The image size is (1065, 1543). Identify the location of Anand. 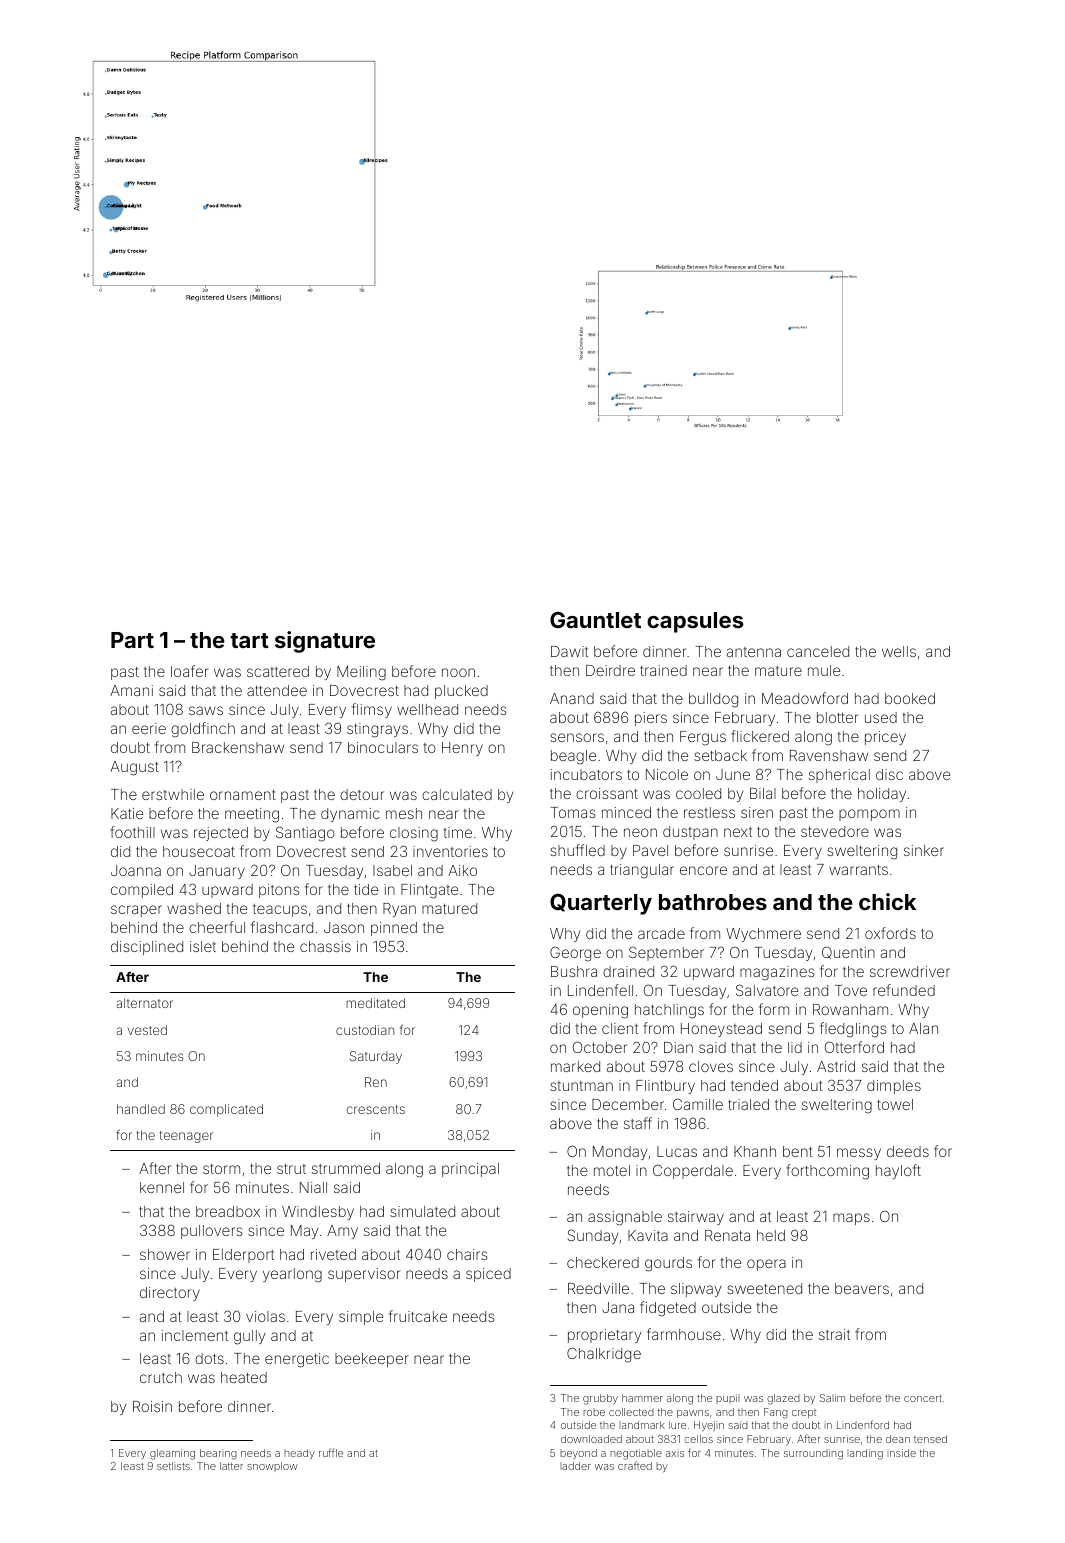
(572, 698).
